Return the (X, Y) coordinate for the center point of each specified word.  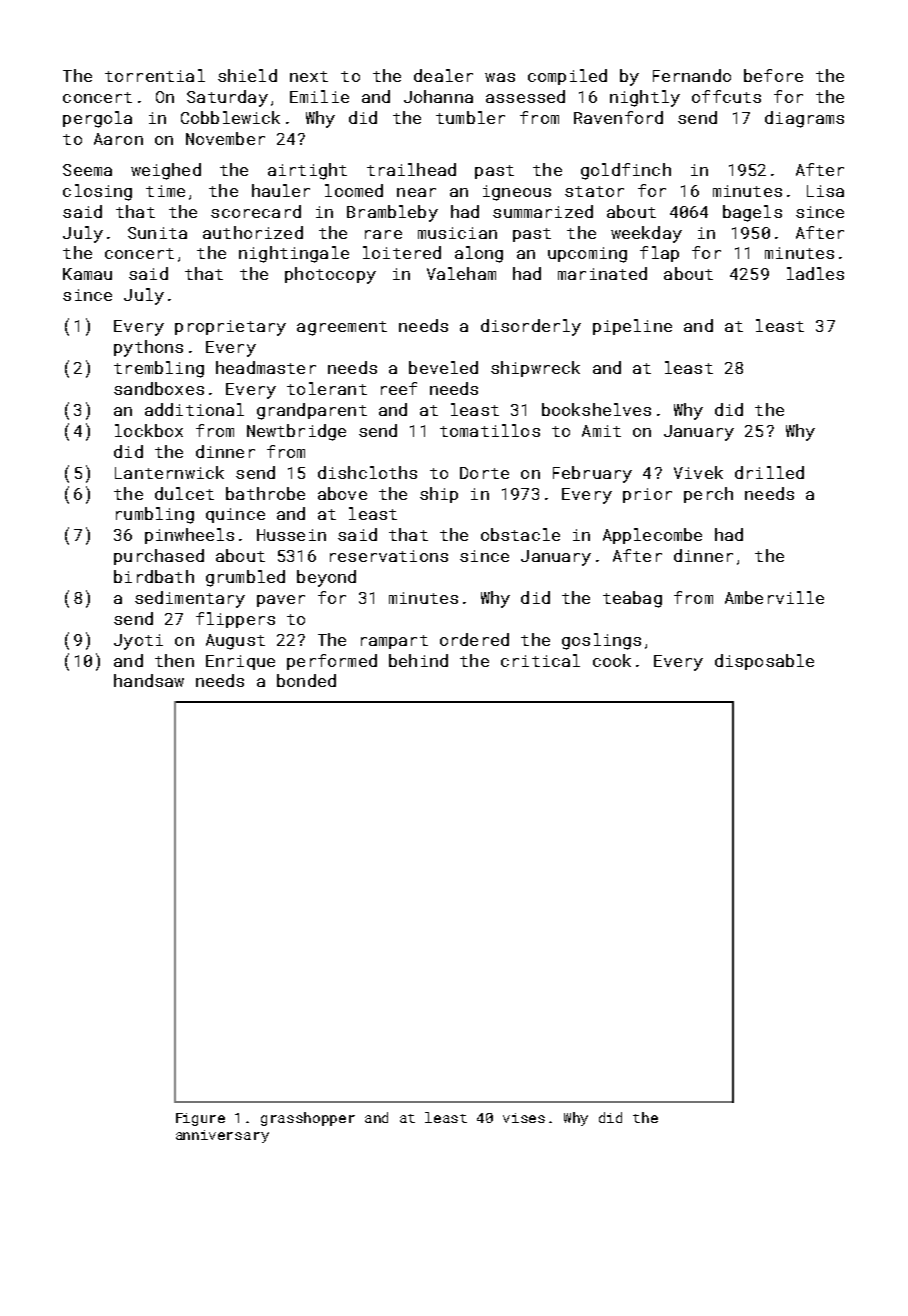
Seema (87, 170)
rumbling (155, 515)
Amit (601, 431)
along (479, 254)
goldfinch (626, 171)
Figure (200, 1119)
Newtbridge (296, 432)
